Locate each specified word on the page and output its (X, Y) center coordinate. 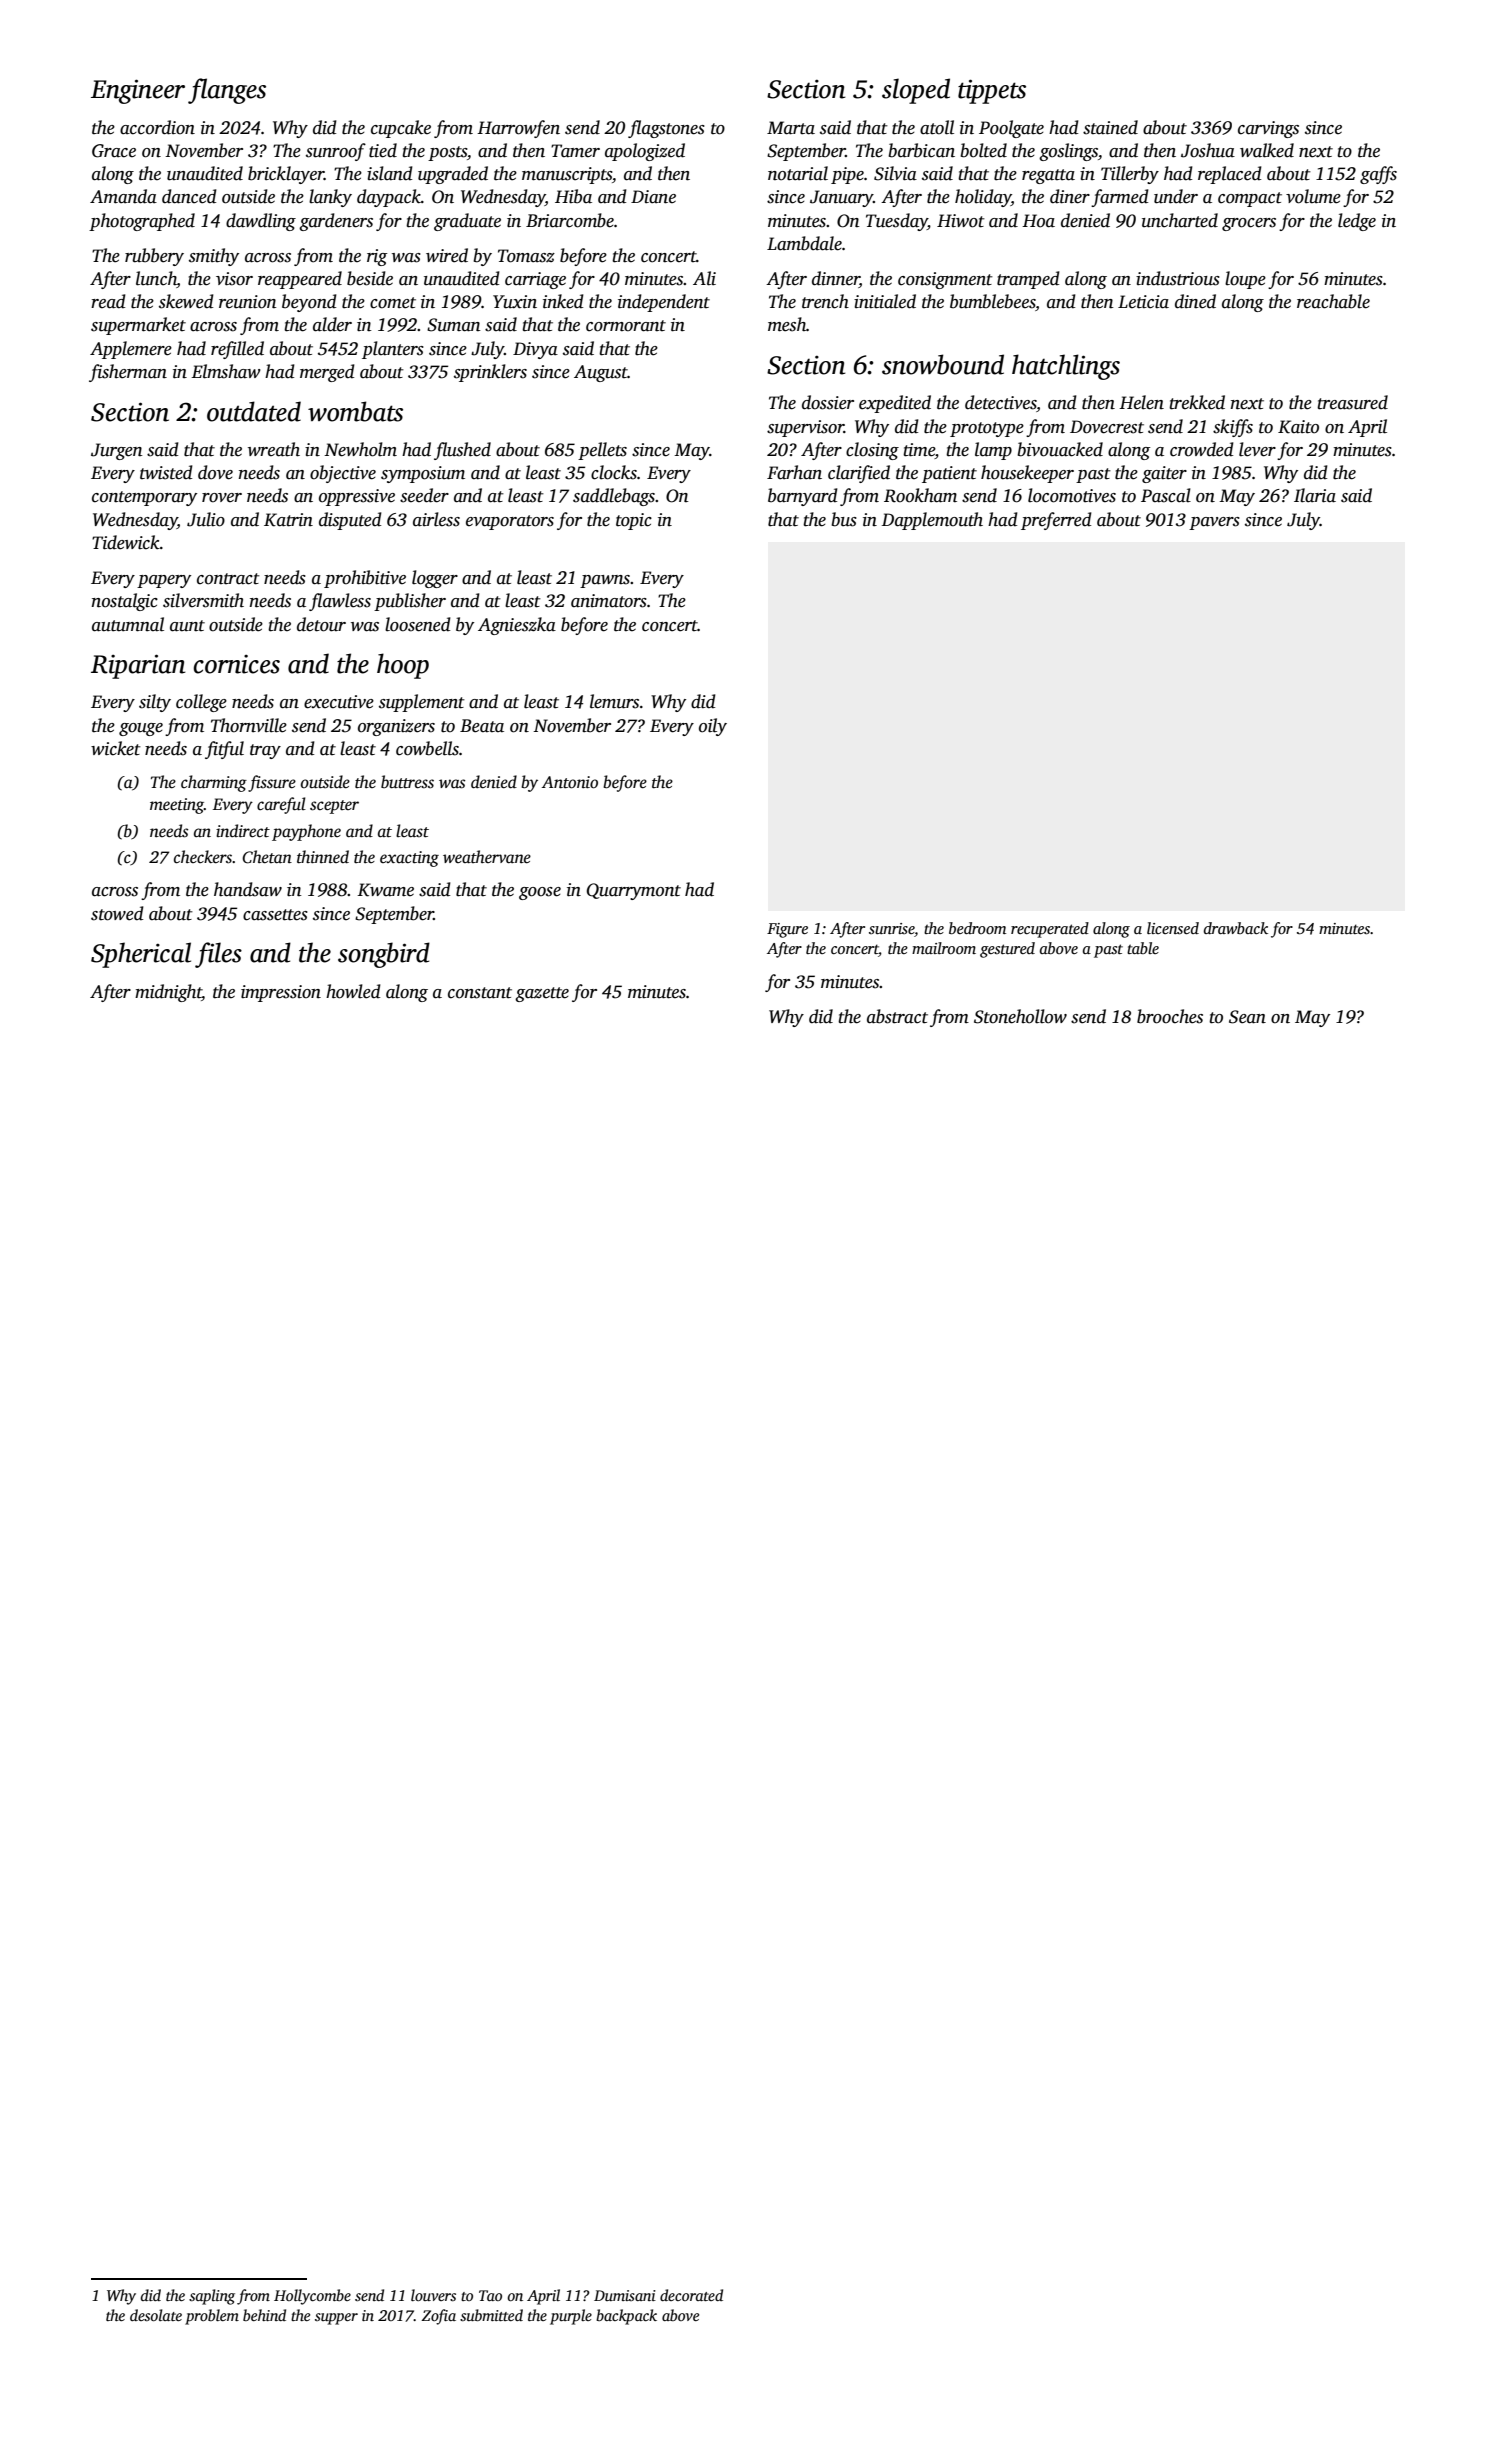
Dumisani (625, 2295)
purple (571, 2317)
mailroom (944, 948)
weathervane (487, 857)
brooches (1170, 1016)
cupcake (401, 129)
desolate (156, 2315)
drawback (1236, 928)
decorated (691, 2295)
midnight (168, 993)
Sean (1247, 1017)
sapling (212, 2297)
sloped (916, 91)
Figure (787, 930)
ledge (1357, 222)
